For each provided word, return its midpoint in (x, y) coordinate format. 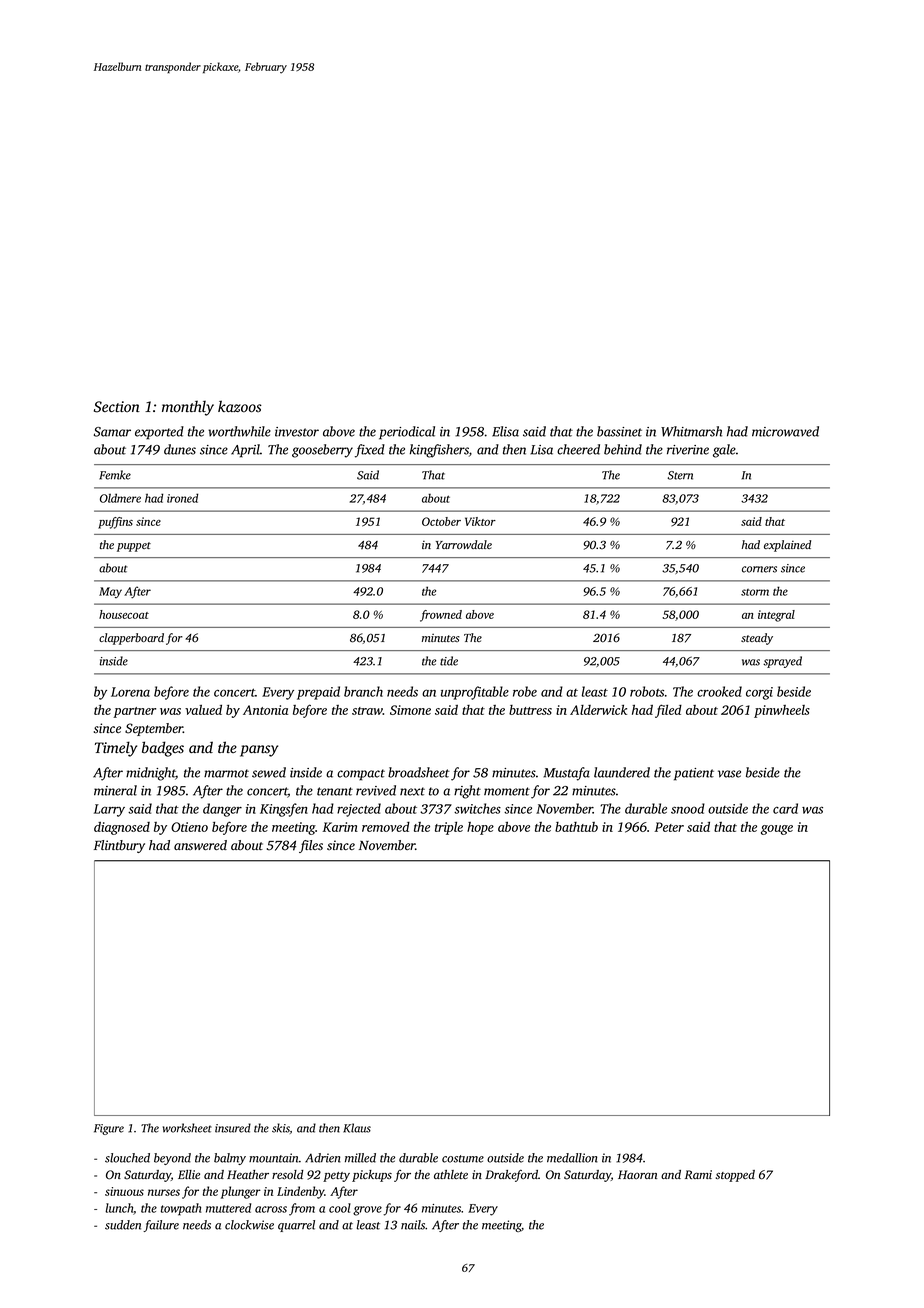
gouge (777, 830)
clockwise (249, 1225)
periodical (407, 433)
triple (449, 828)
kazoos (240, 406)
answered (200, 845)
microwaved (785, 431)
